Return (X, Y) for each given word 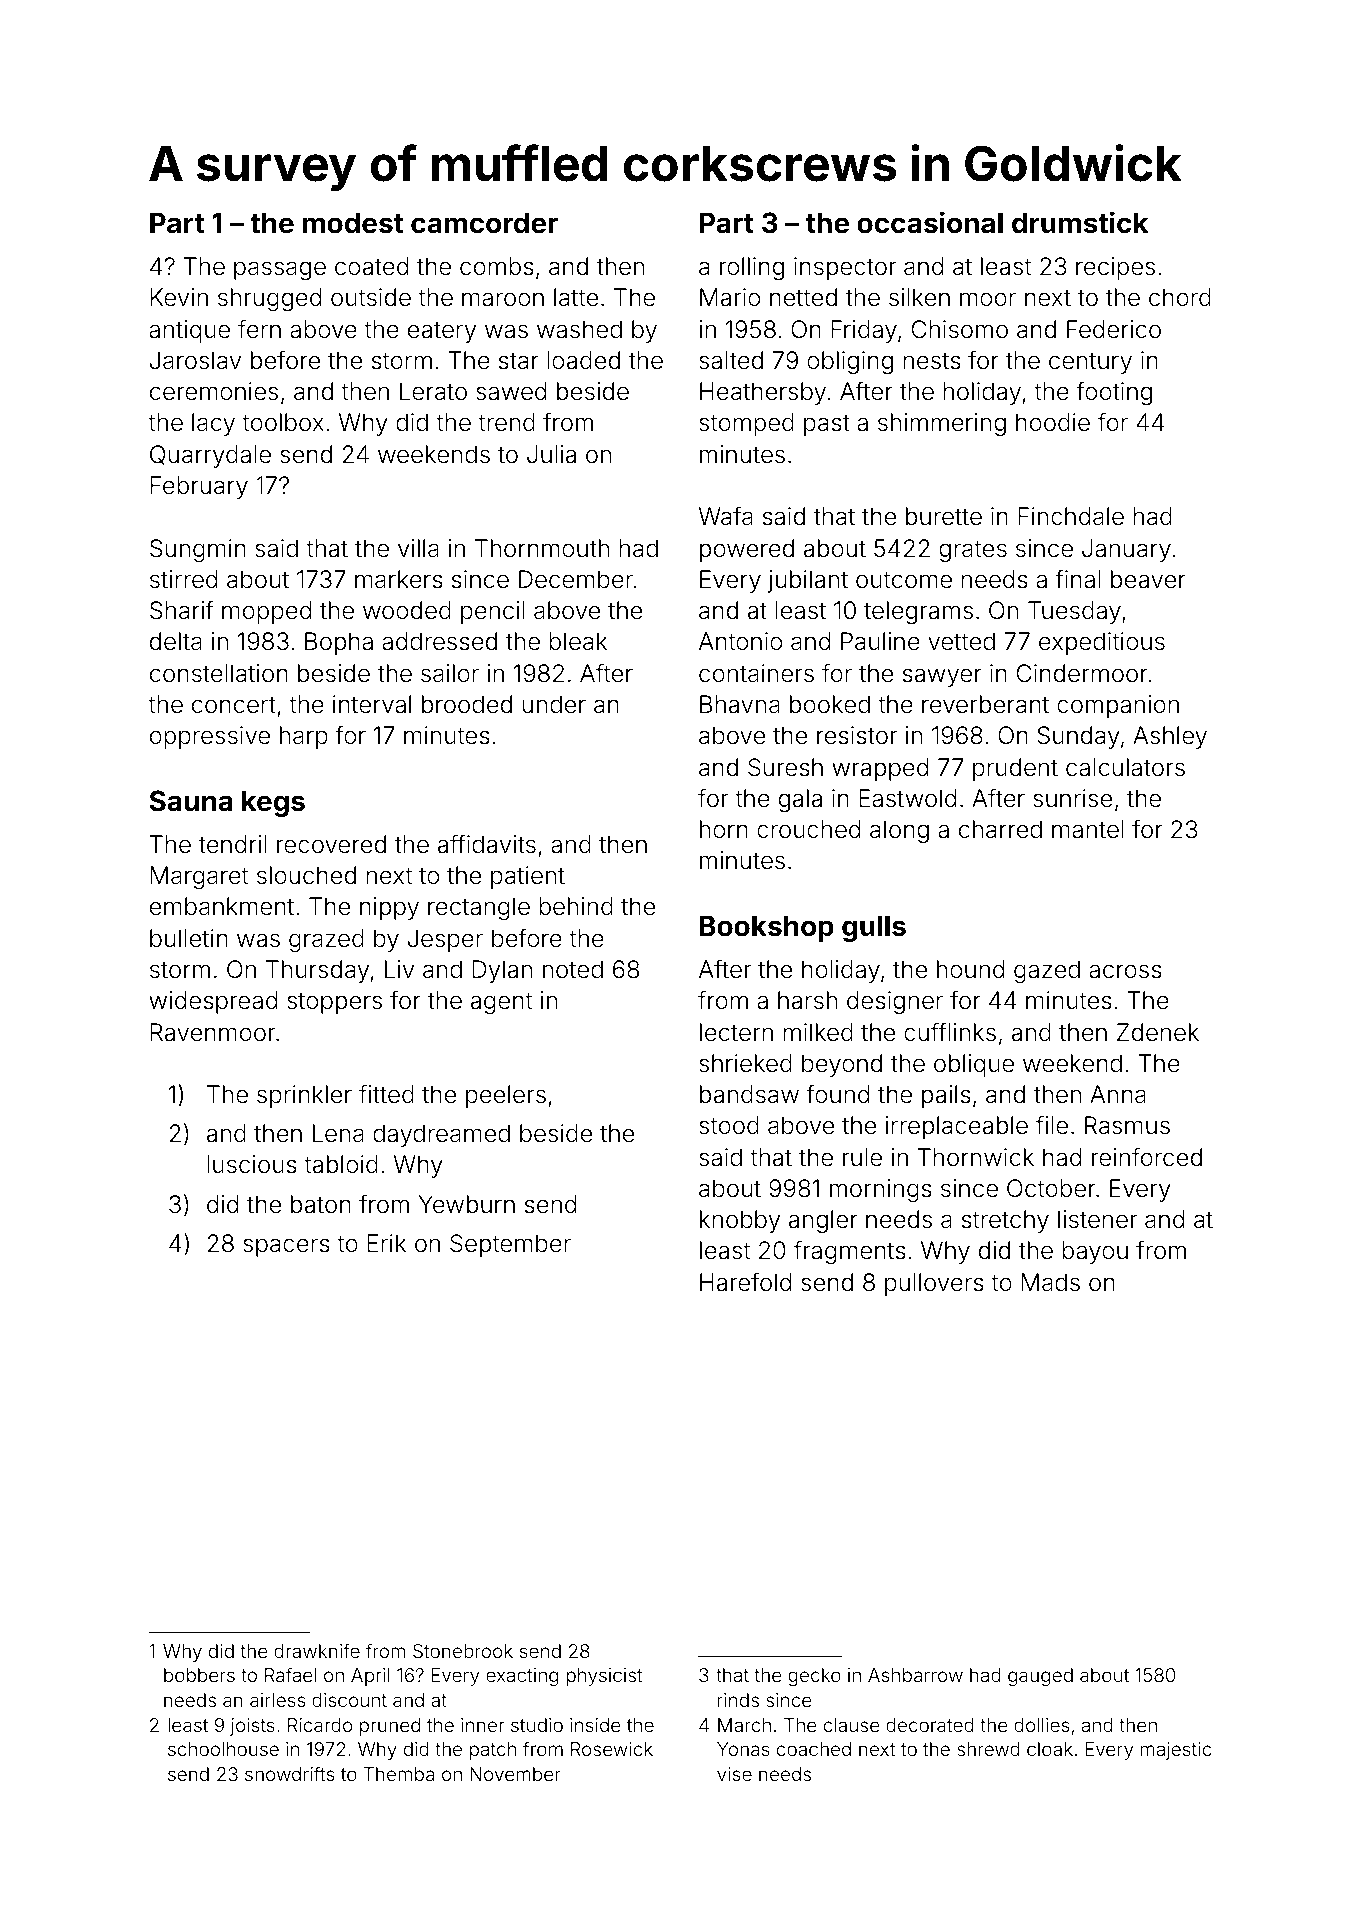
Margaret (199, 877)
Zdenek (1158, 1032)
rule (862, 1157)
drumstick (1080, 222)
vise (734, 1774)
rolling (752, 268)
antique (189, 331)
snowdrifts (289, 1773)
